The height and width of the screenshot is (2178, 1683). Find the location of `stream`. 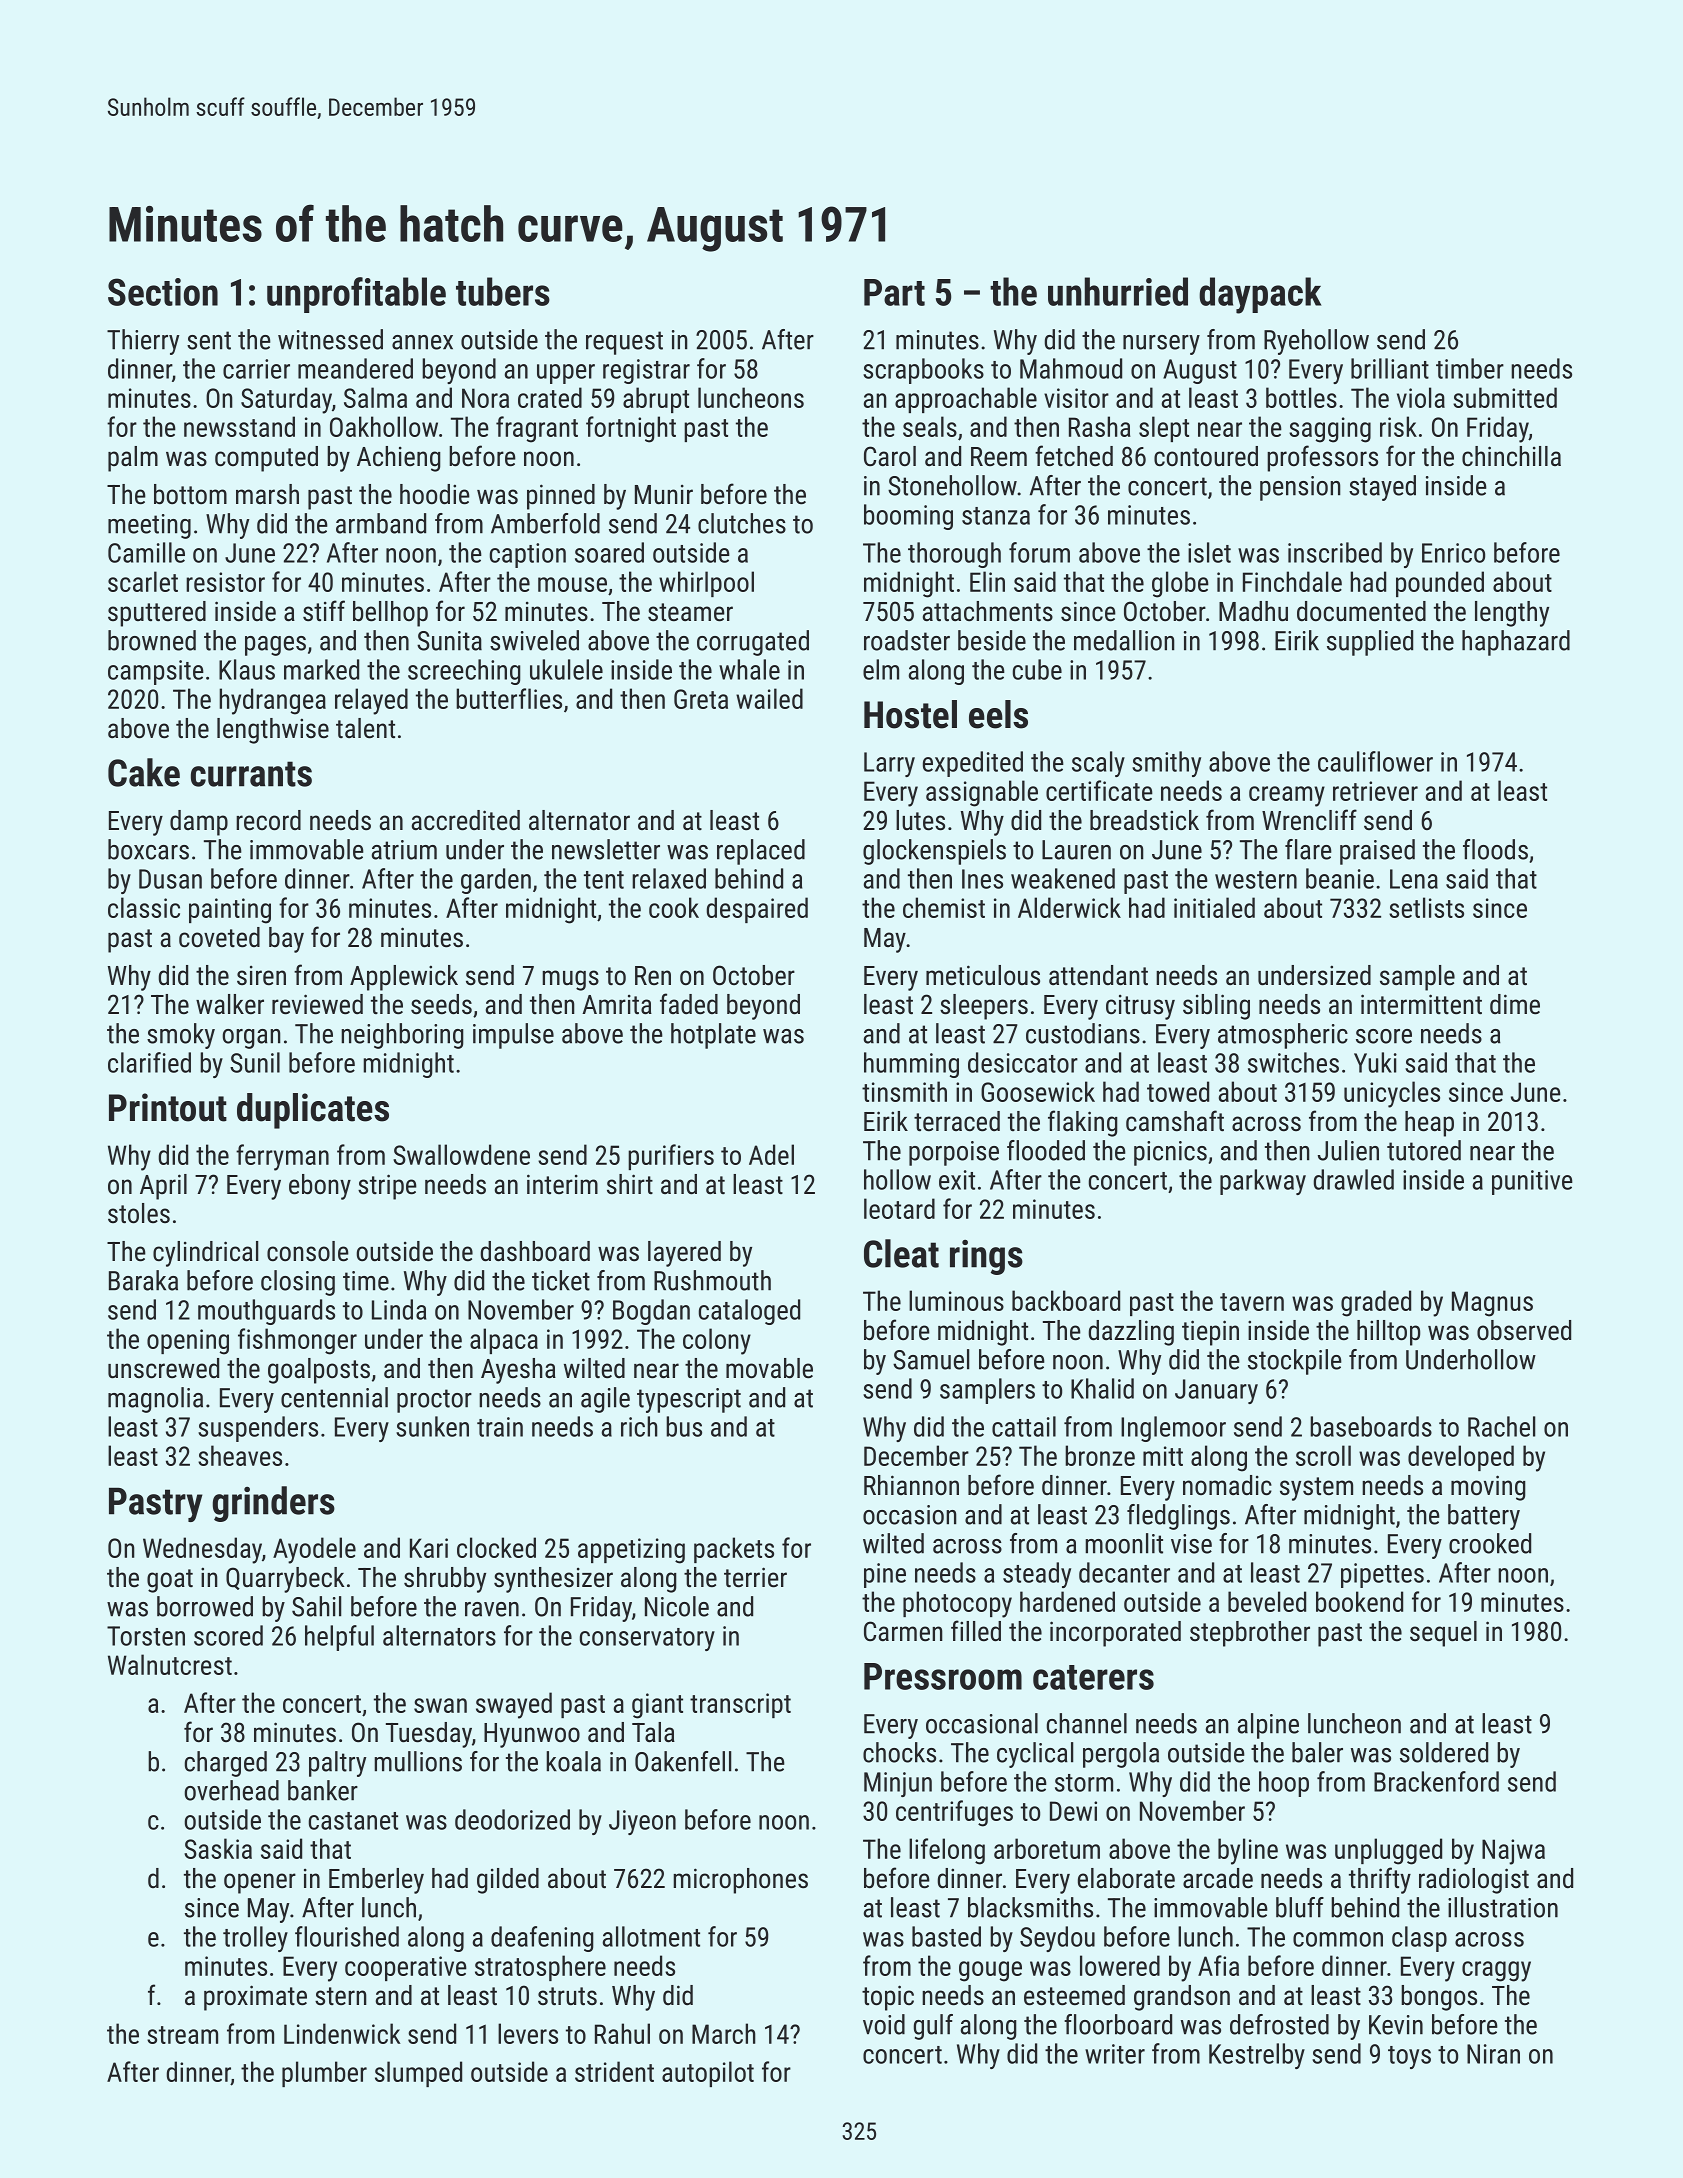

stream is located at coordinates (182, 2035).
